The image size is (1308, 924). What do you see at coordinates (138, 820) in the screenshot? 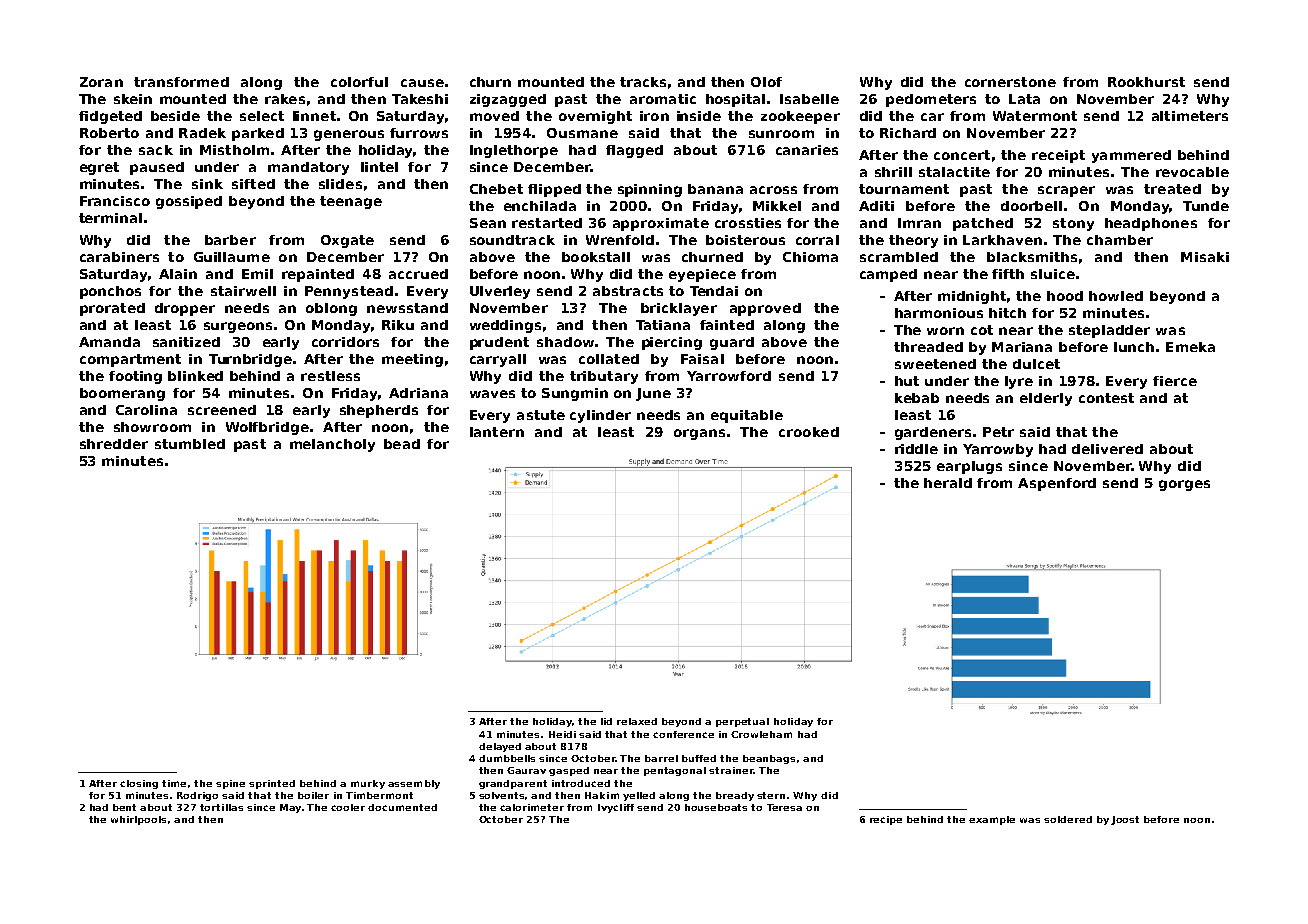
I see `whirlpools` at bounding box center [138, 820].
